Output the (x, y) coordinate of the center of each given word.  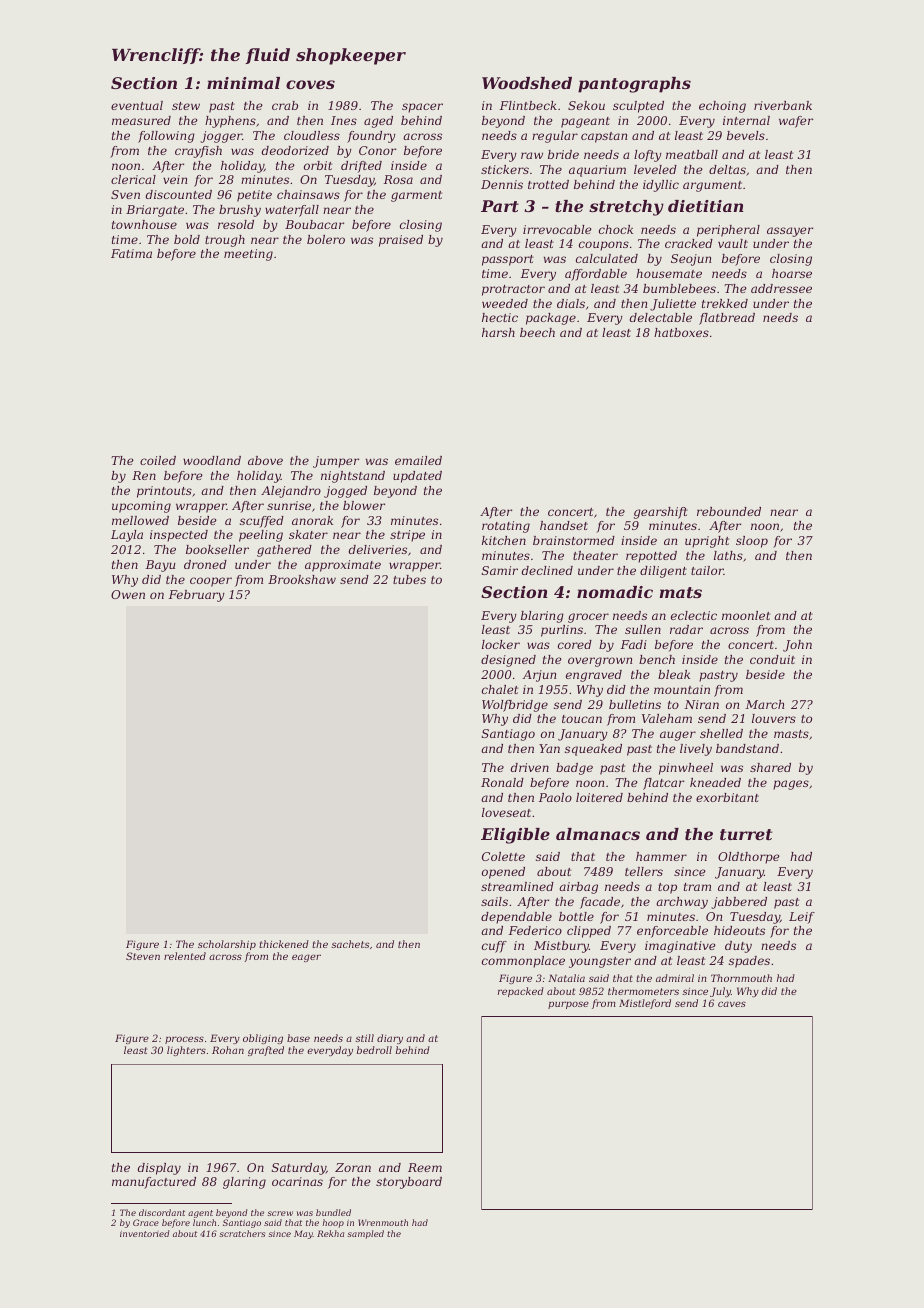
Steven (143, 956)
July (720, 992)
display (159, 1169)
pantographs (634, 85)
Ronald (502, 782)
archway (682, 903)
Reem (425, 1167)
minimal (243, 83)
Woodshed (527, 83)
